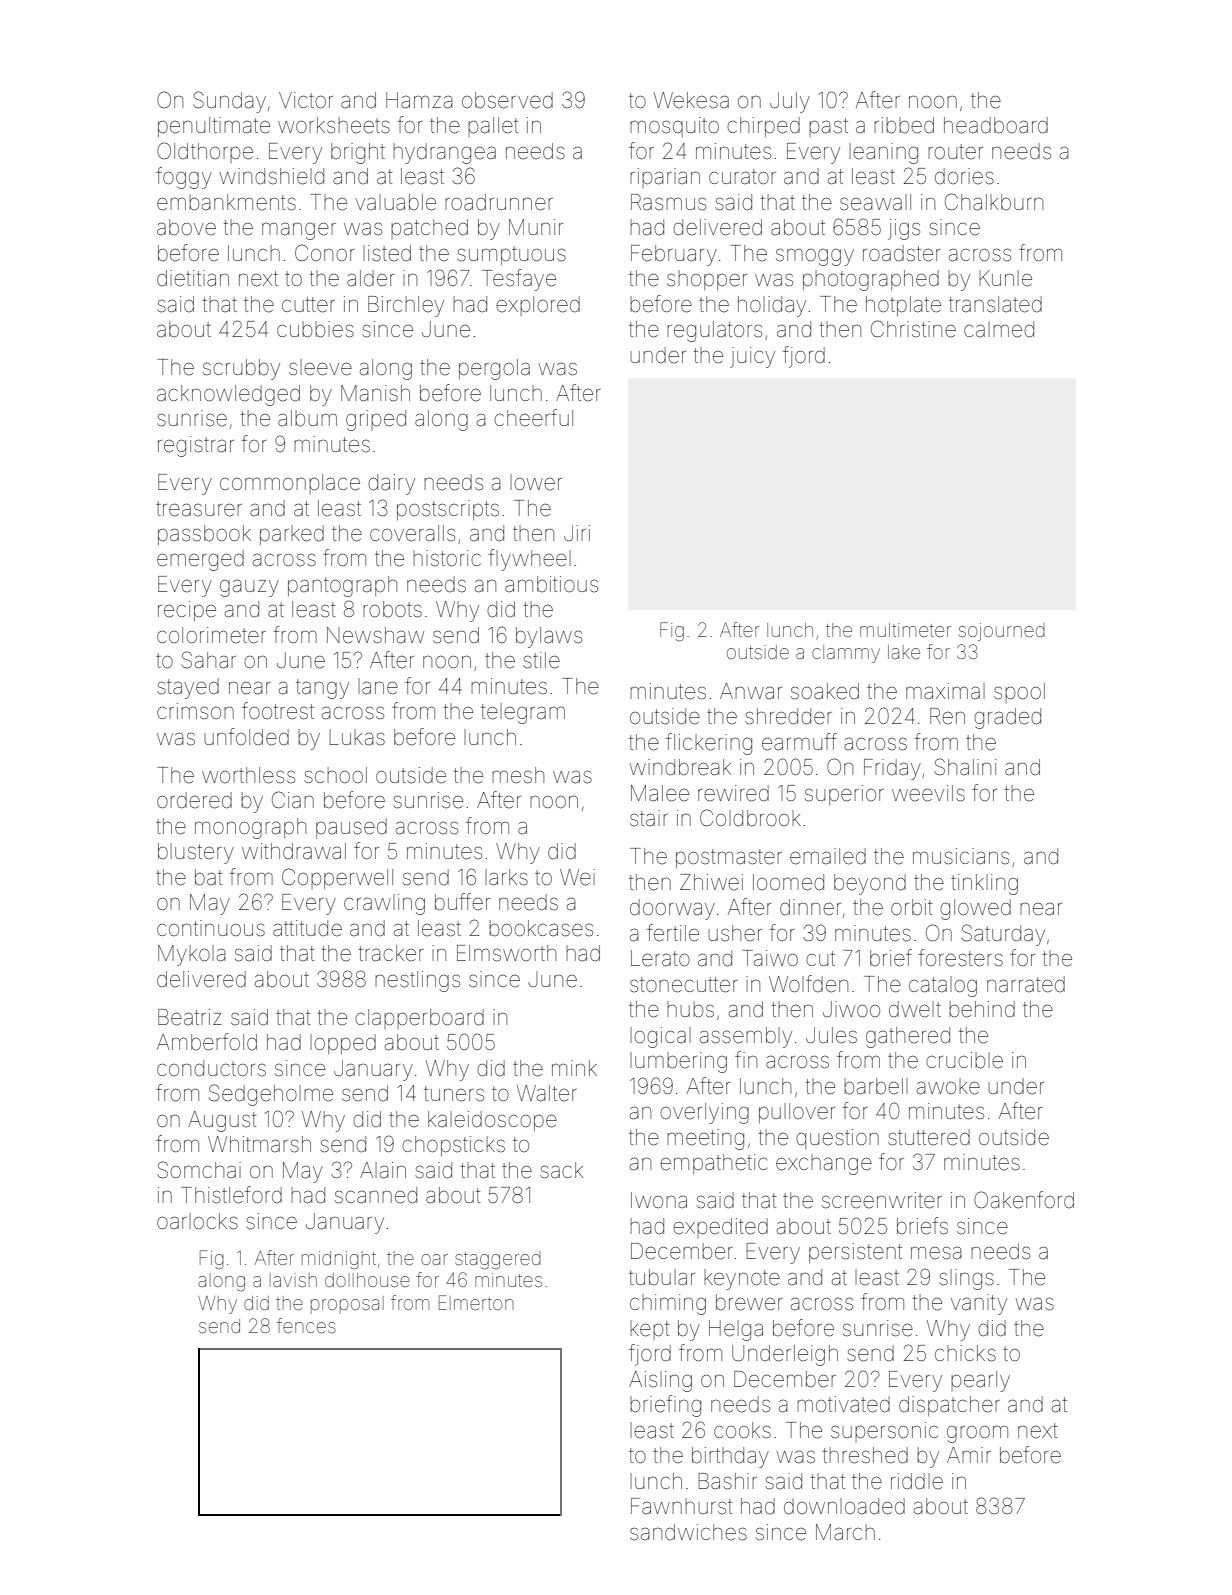 The image size is (1232, 1595). I want to click on clapperboard, so click(419, 1019).
